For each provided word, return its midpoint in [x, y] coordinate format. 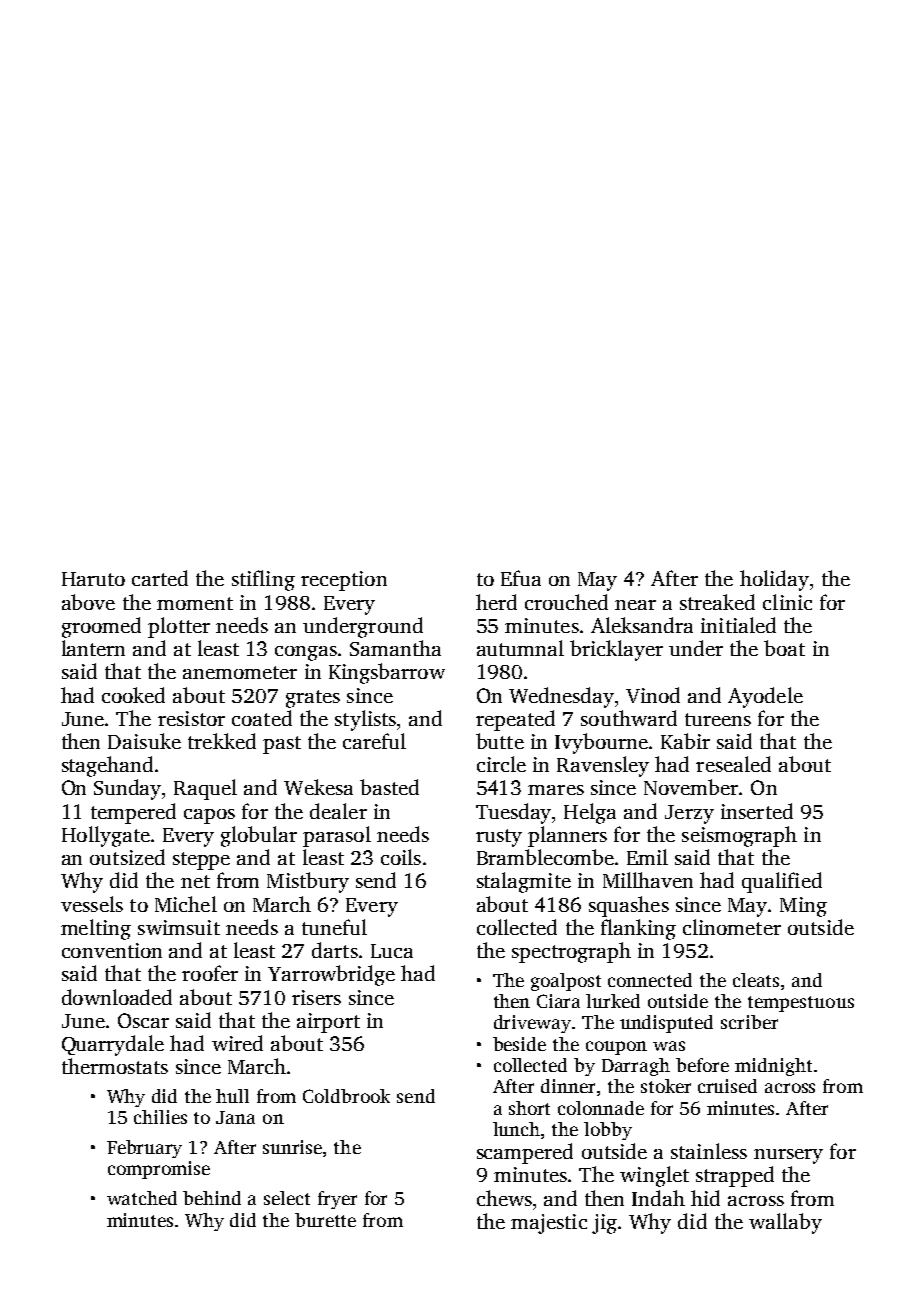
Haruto [93, 579]
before [702, 1065]
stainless [709, 1151]
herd [496, 602]
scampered [525, 1153]
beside [519, 1044]
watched [142, 1198]
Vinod [653, 695]
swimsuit [179, 927]
